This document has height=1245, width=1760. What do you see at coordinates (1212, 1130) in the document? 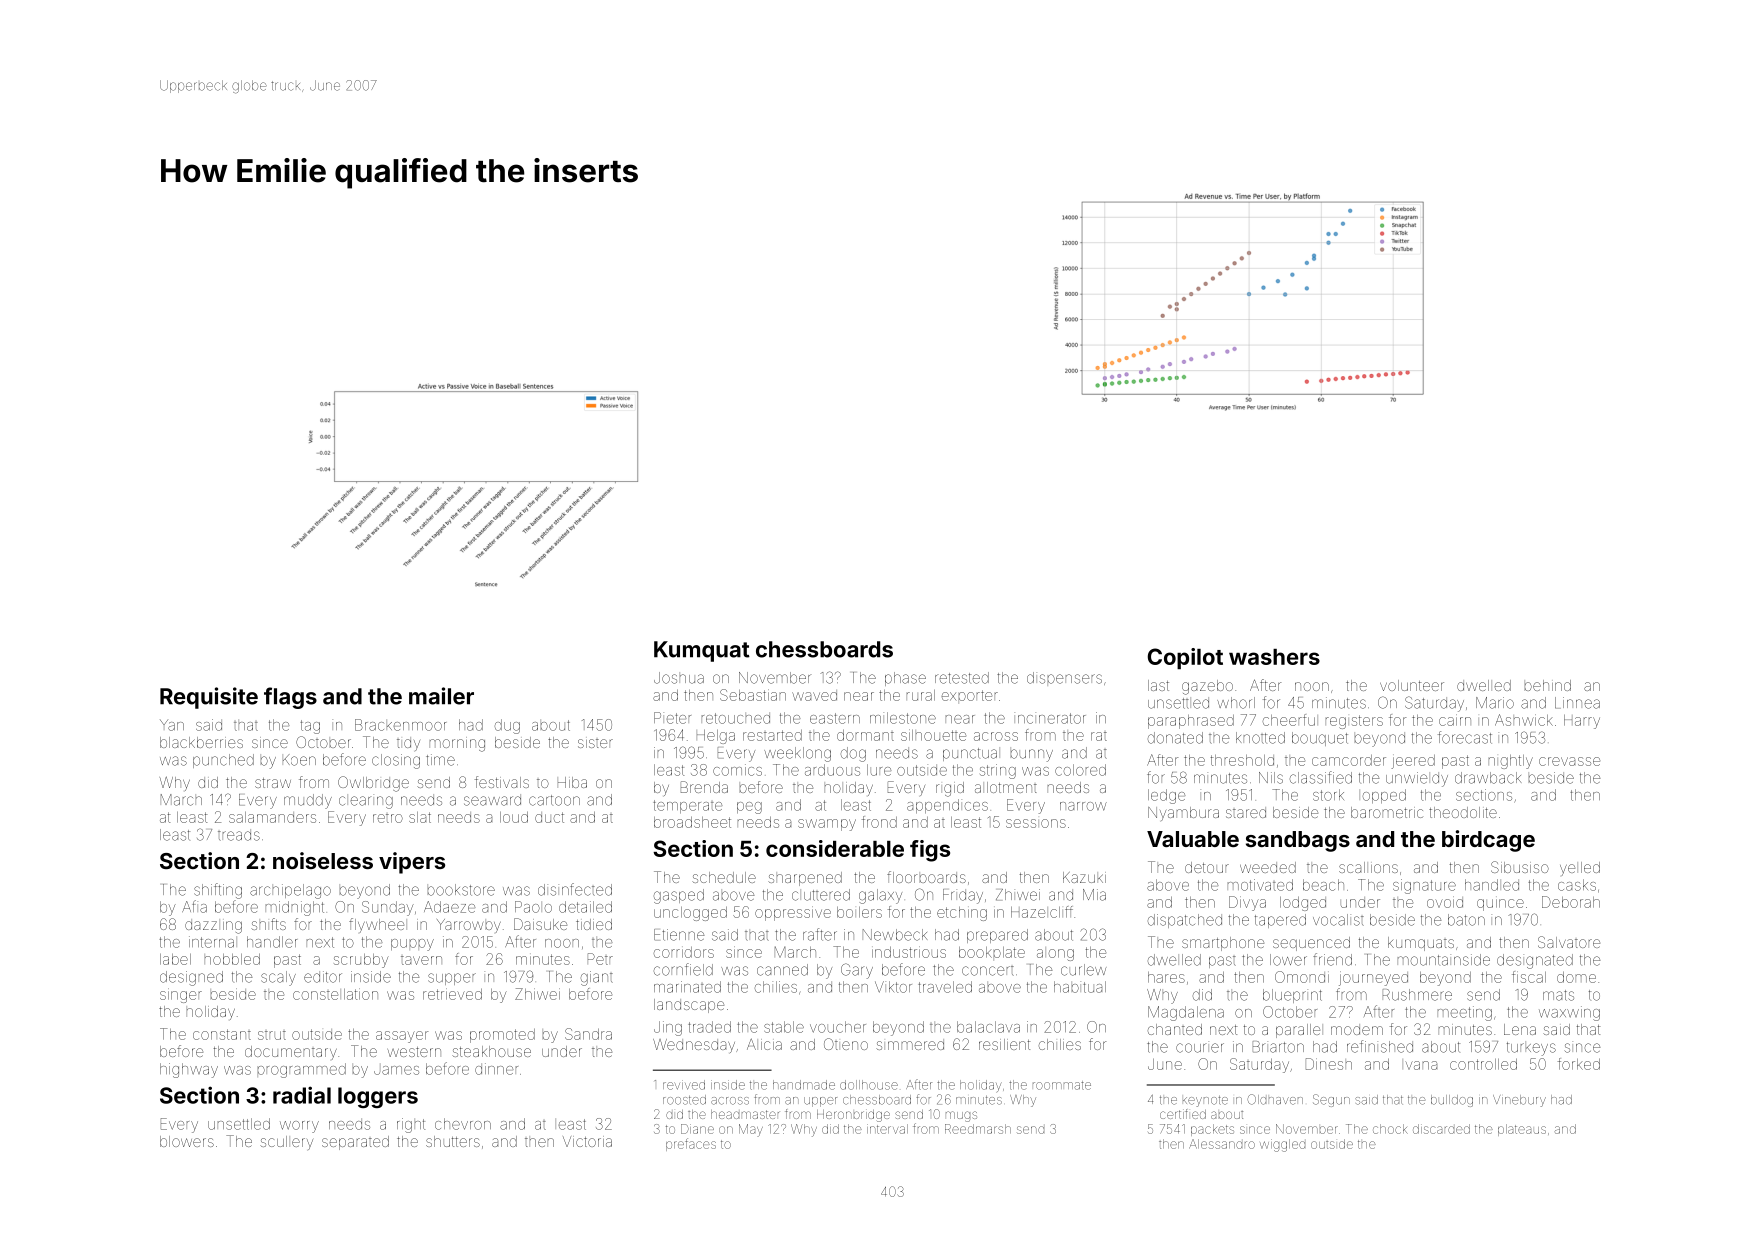
I see `packets` at bounding box center [1212, 1130].
